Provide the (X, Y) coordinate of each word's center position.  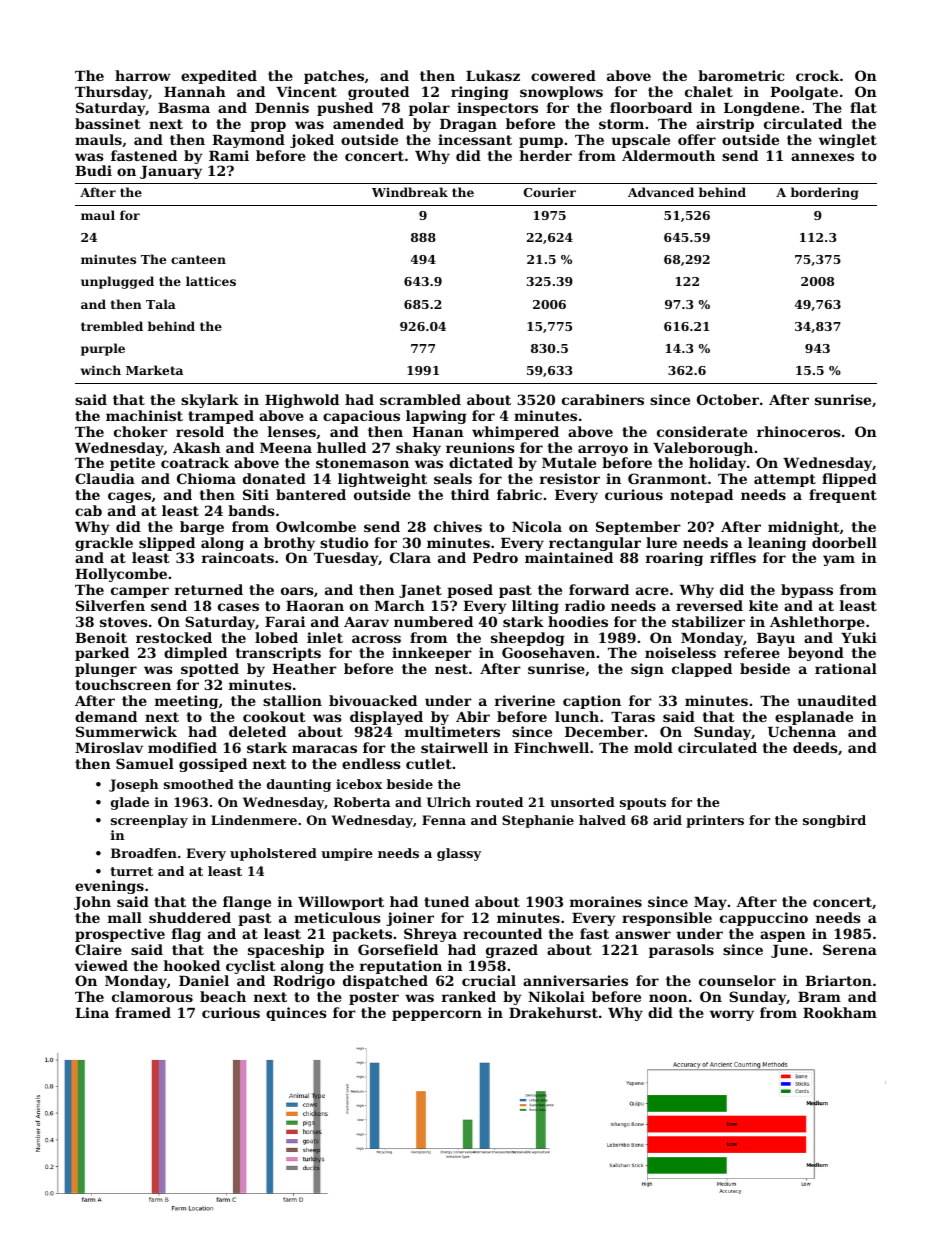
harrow (143, 75)
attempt (785, 480)
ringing (480, 93)
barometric (741, 75)
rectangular (595, 544)
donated (274, 478)
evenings (109, 887)
